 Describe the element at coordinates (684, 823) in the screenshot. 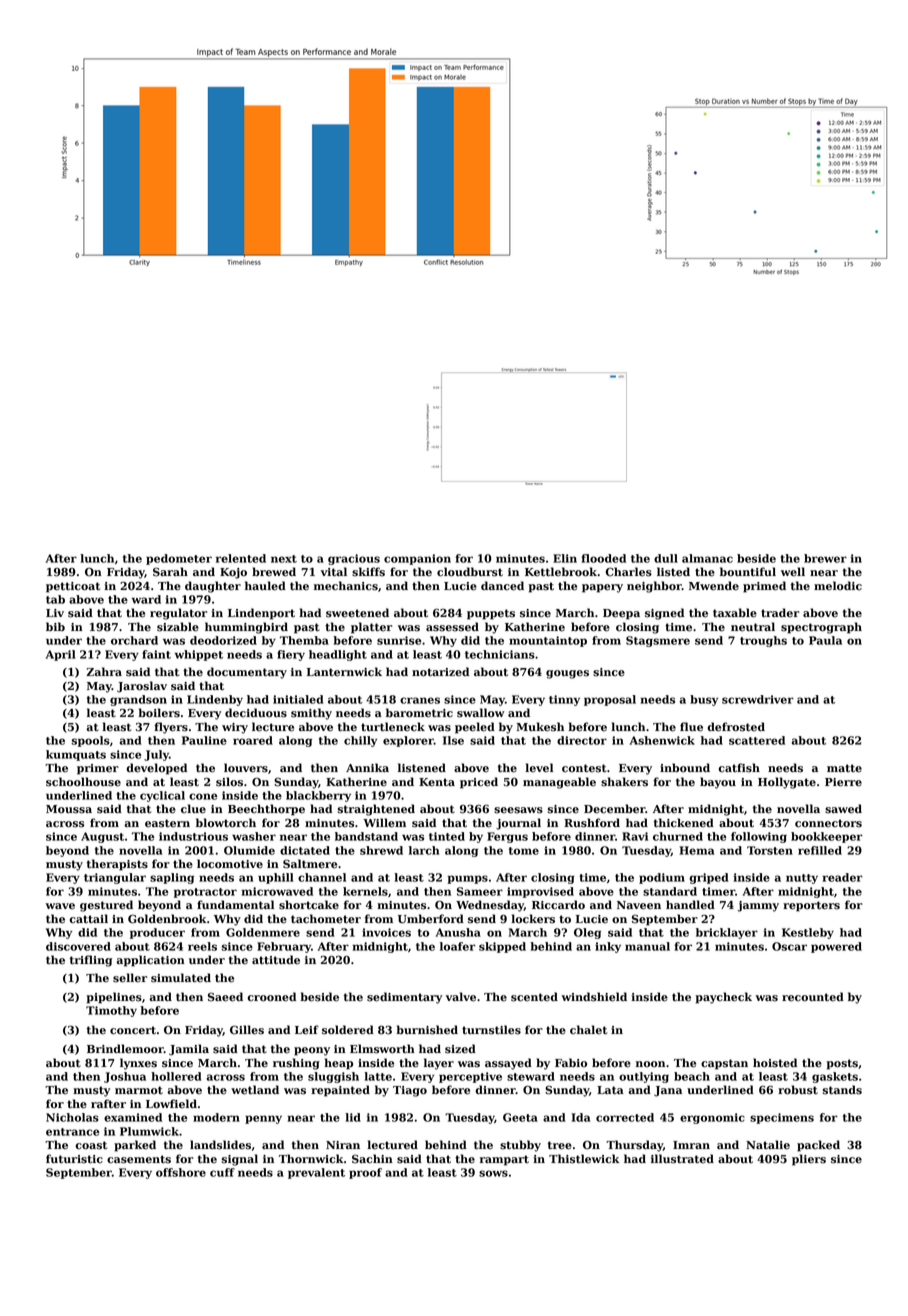

I see `thickened` at that location.
